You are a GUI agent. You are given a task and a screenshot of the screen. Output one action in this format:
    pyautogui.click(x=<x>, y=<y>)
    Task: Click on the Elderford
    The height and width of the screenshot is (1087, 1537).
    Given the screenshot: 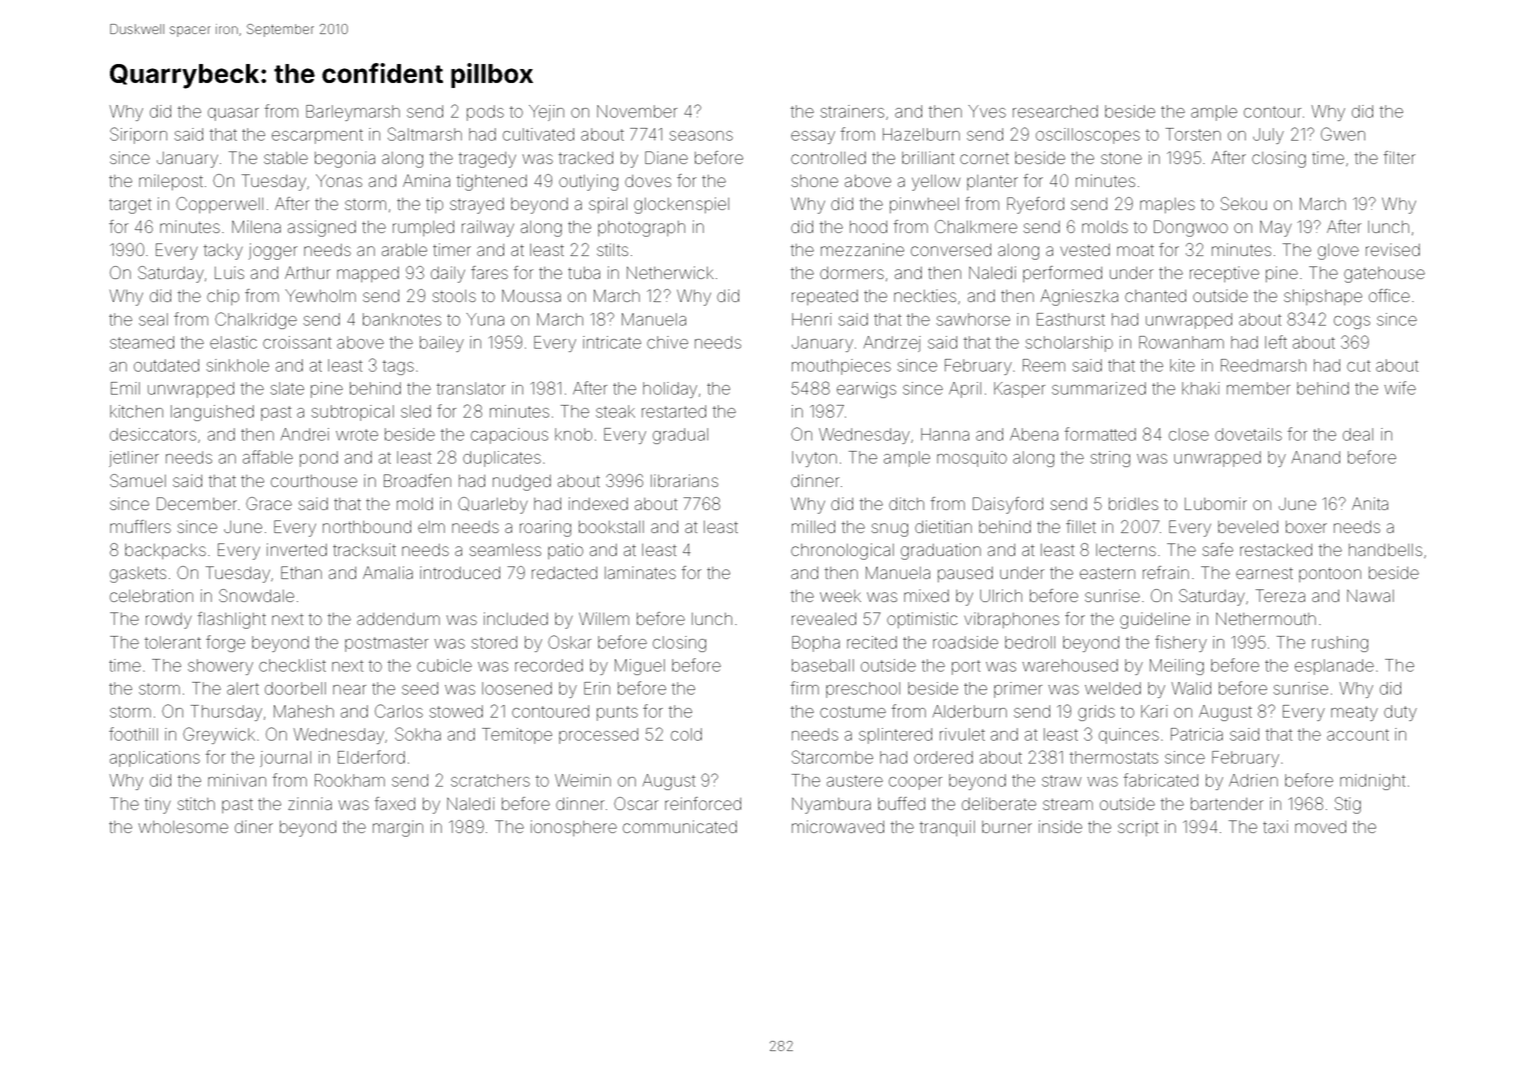 What is the action you would take?
    pyautogui.click(x=371, y=757)
